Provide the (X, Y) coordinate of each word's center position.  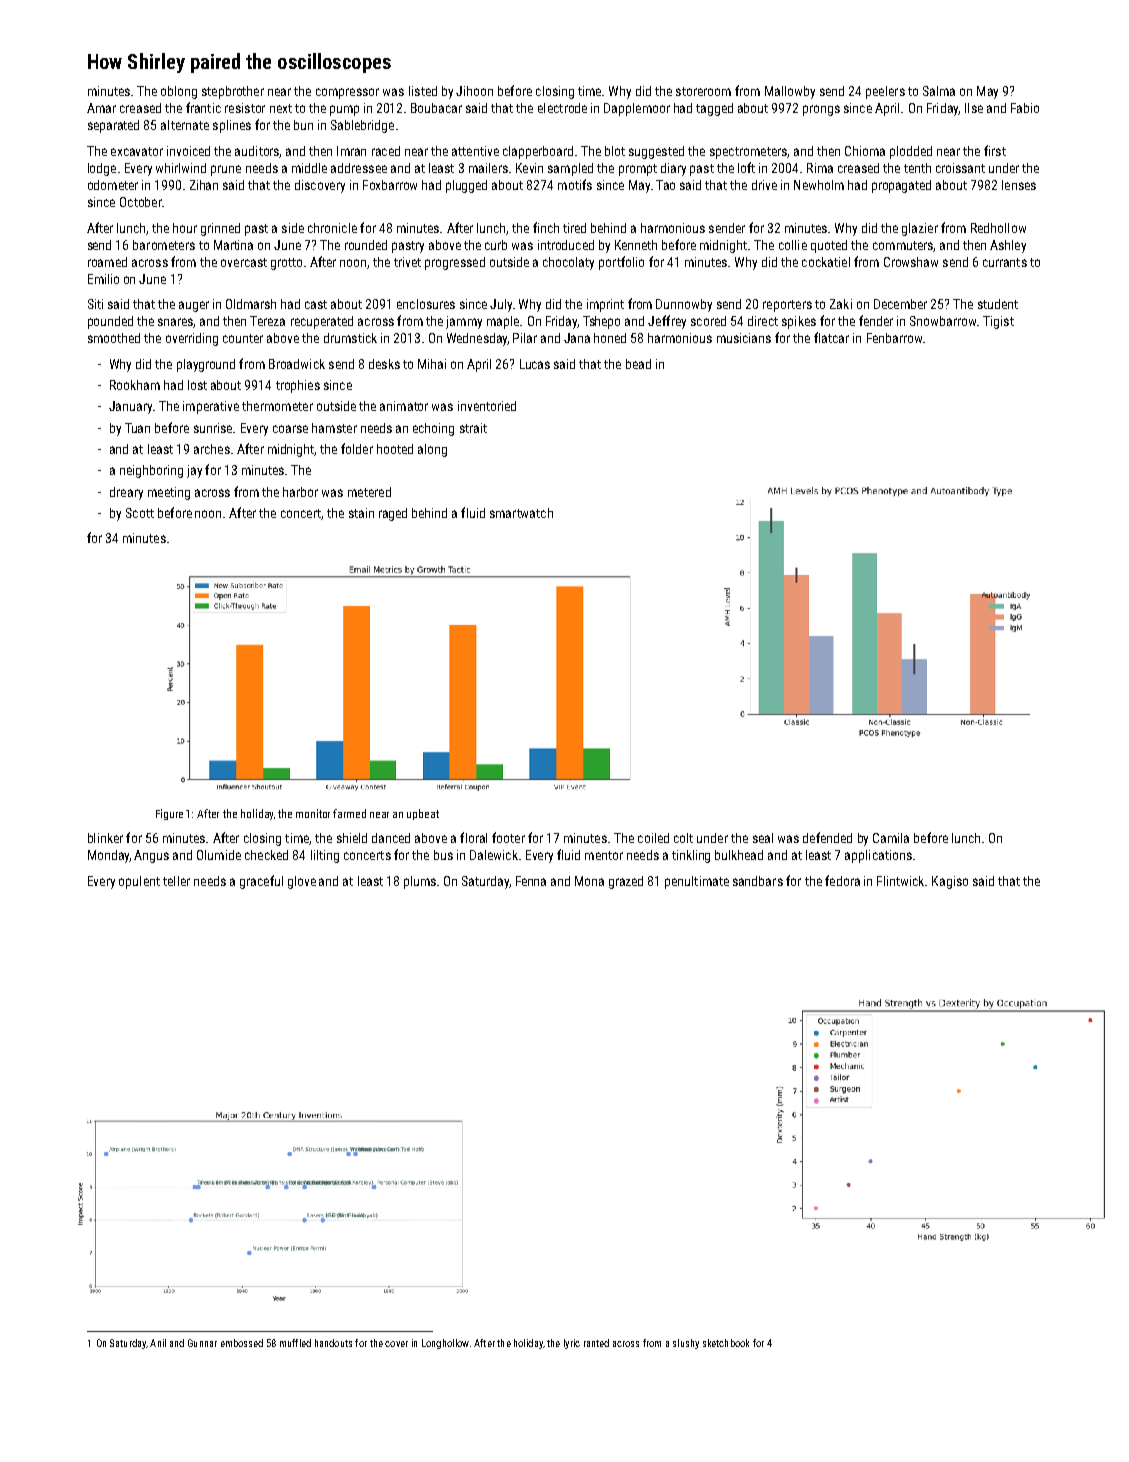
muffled (295, 1343)
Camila (891, 838)
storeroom (703, 91)
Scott (140, 513)
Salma (939, 91)
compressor (347, 93)
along (432, 450)
